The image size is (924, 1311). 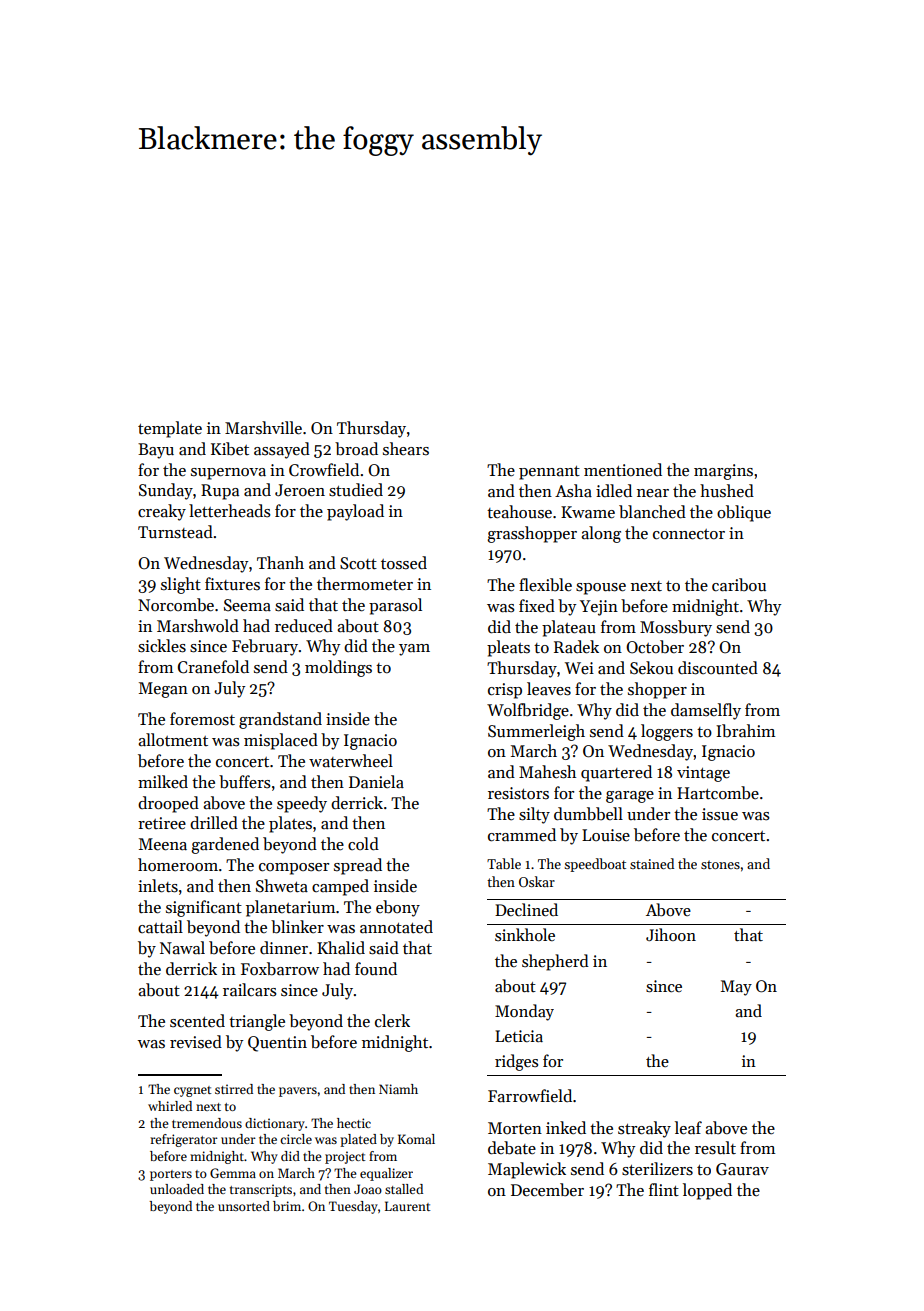 What do you see at coordinates (351, 761) in the image?
I see `waterwheel` at bounding box center [351, 761].
